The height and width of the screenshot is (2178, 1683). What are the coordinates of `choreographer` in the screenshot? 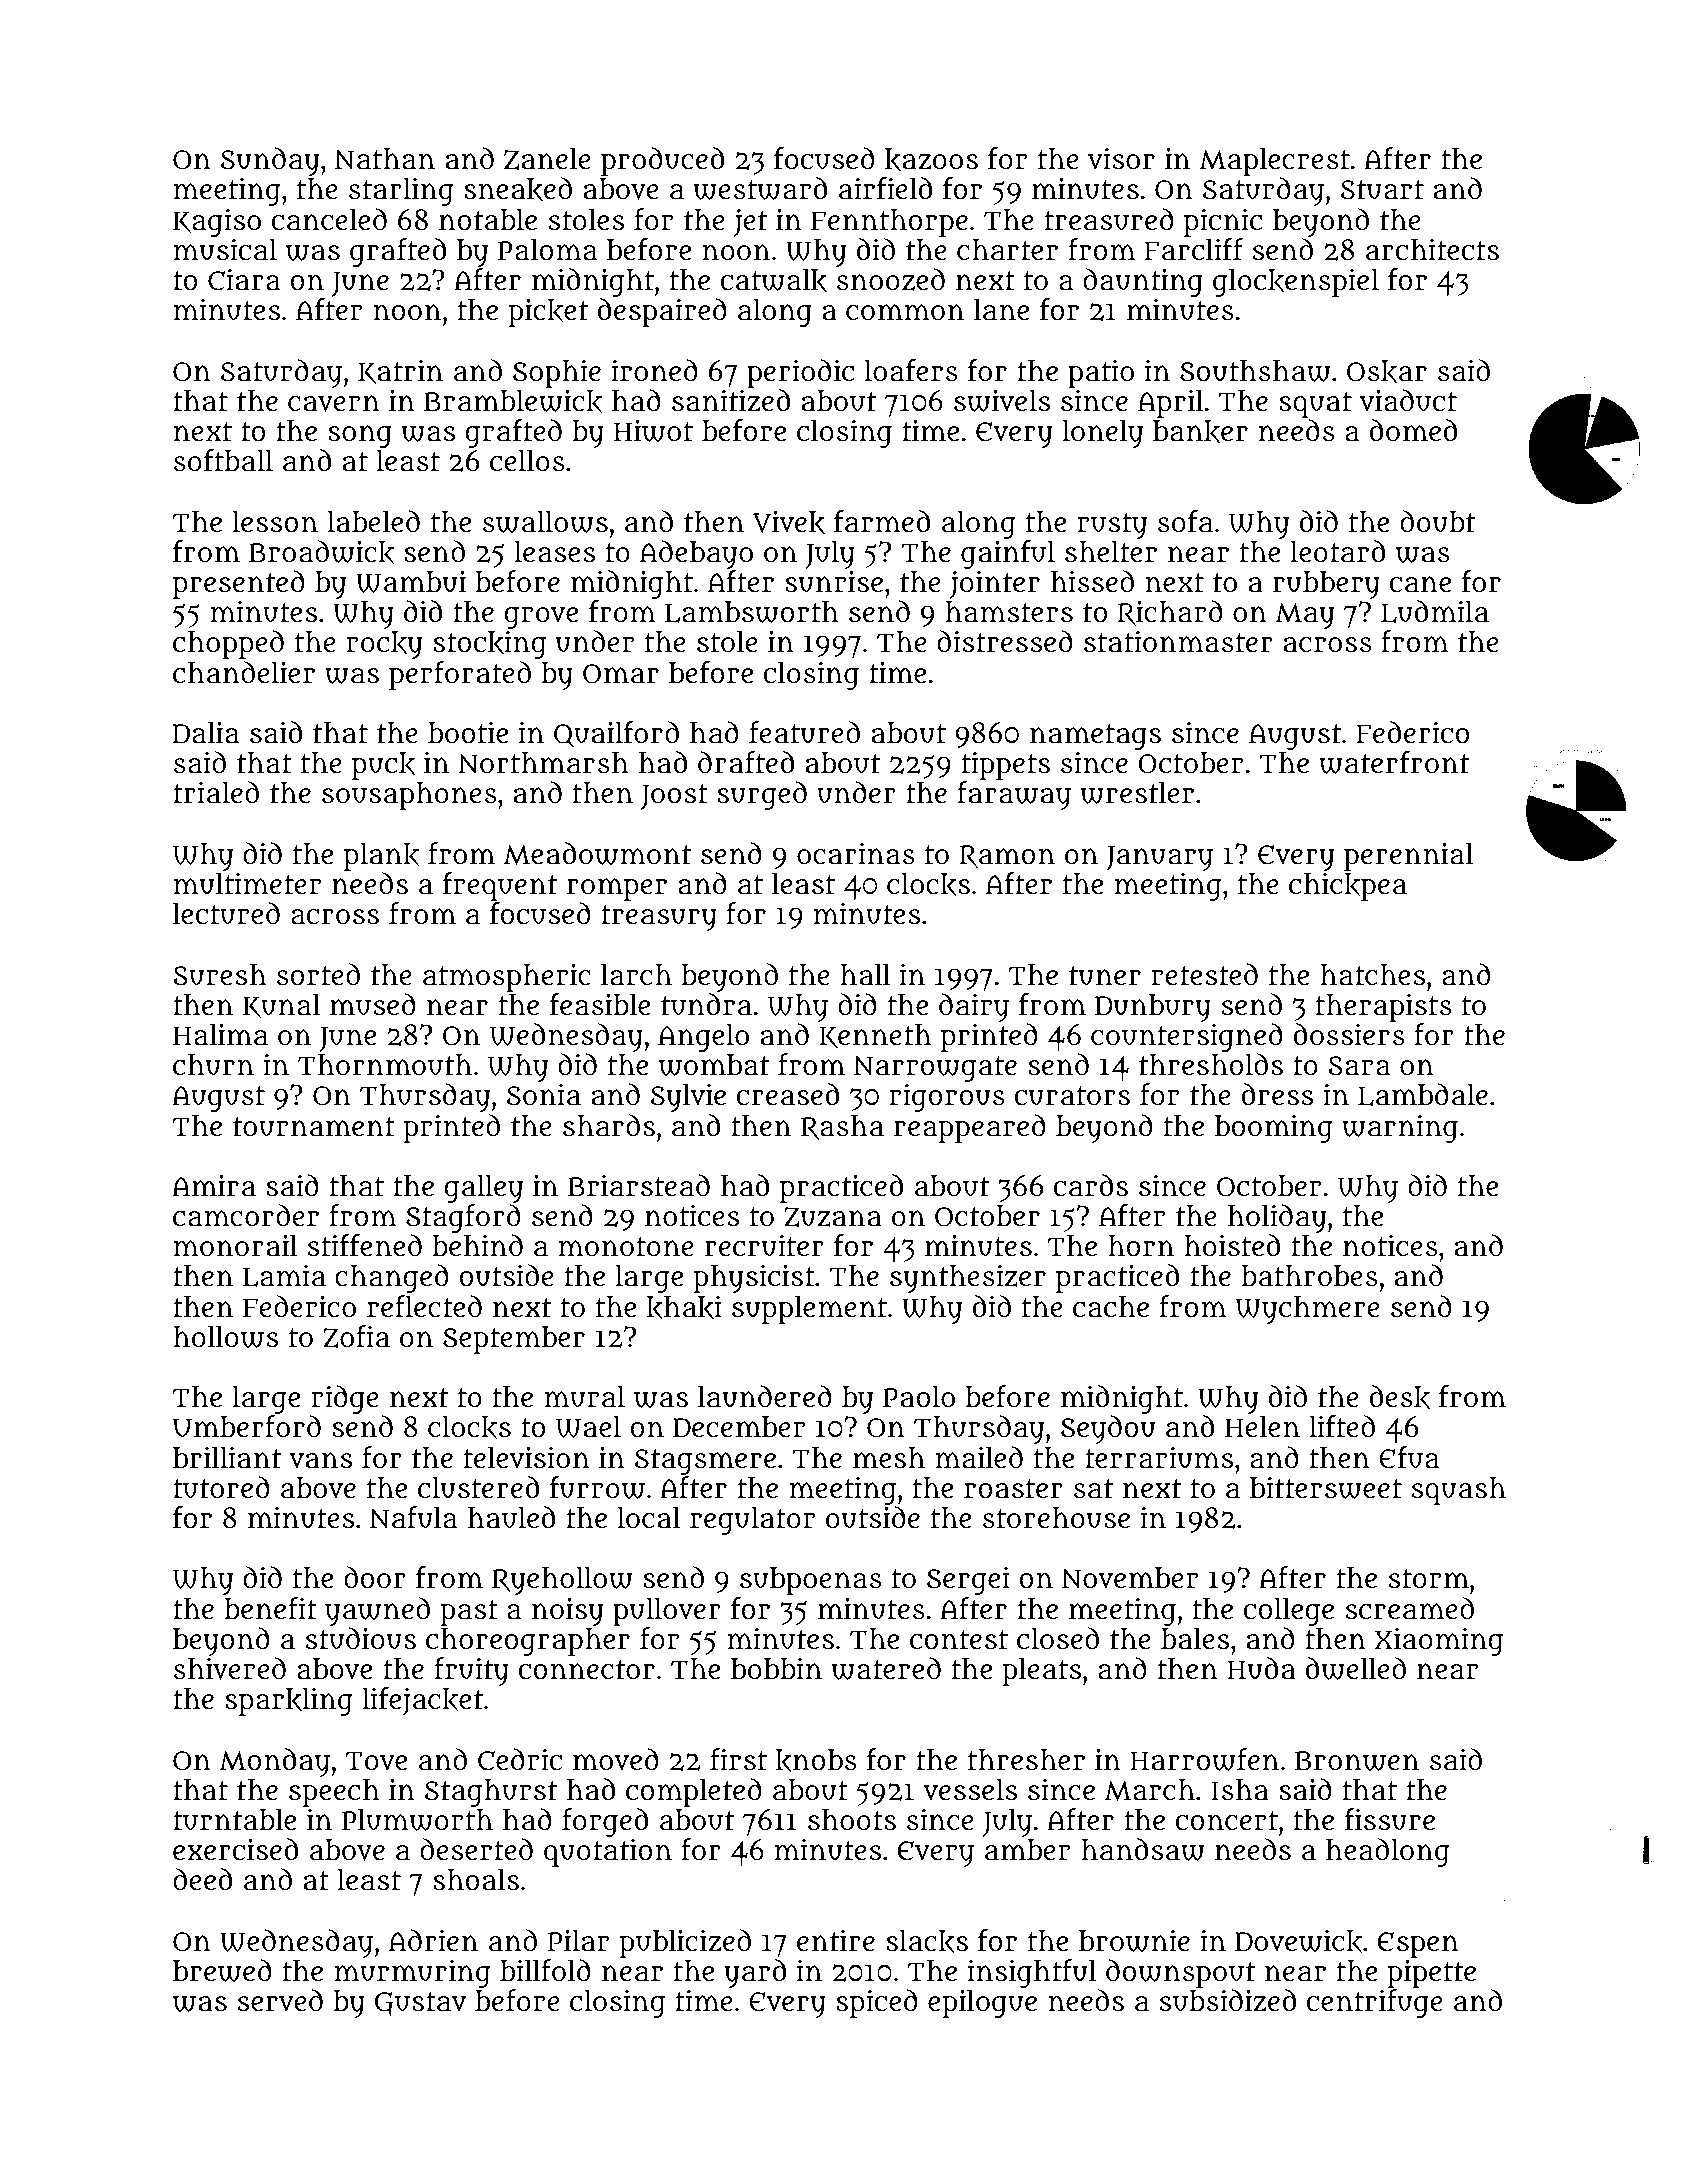 It's located at (528, 1642).
